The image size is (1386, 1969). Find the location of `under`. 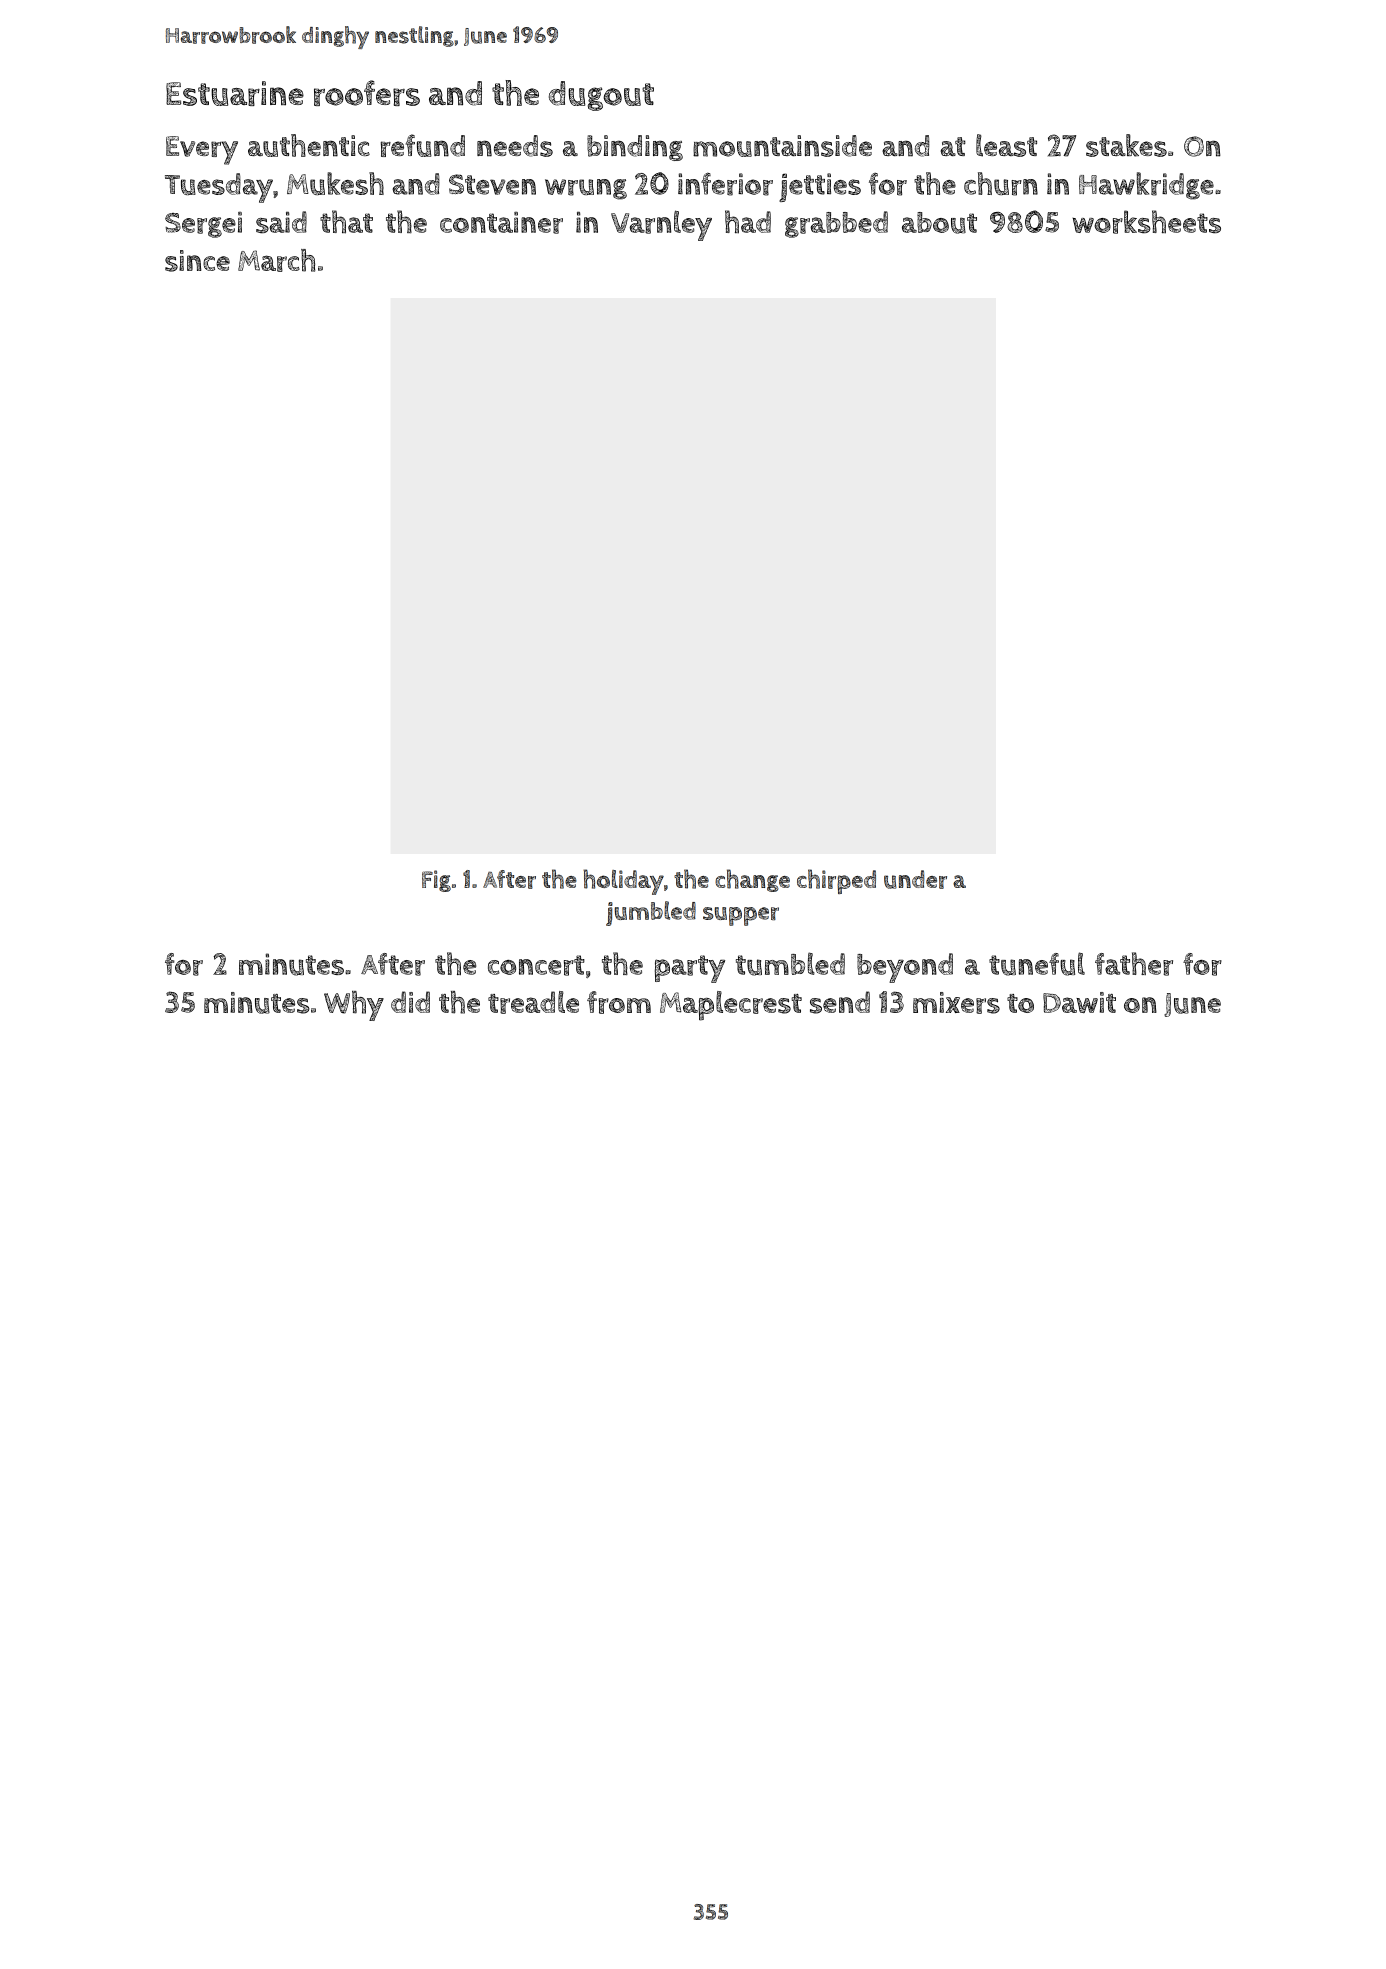

under is located at coordinates (915, 879).
